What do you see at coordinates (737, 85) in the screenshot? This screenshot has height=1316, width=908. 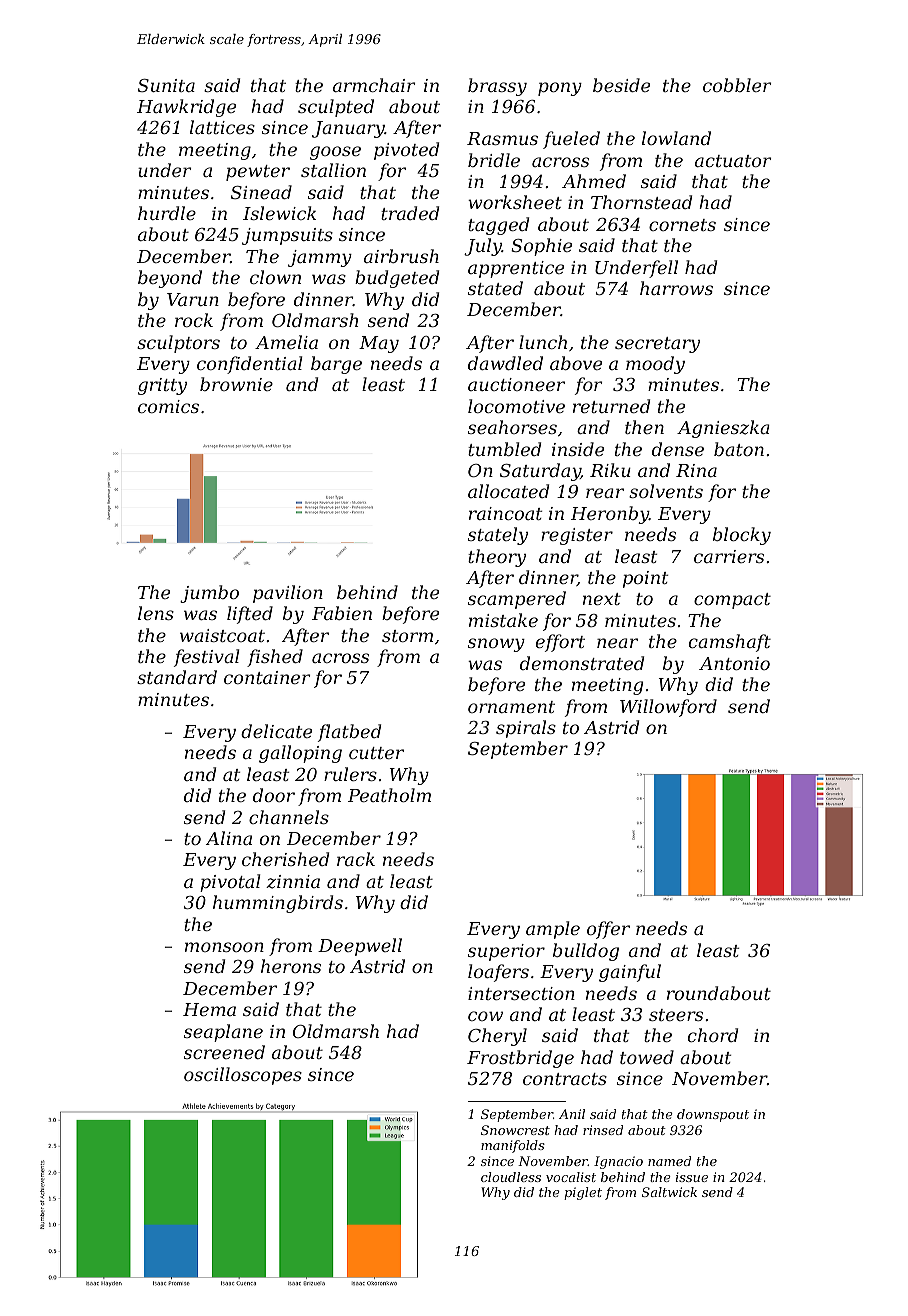 I see `cobbler` at bounding box center [737, 85].
